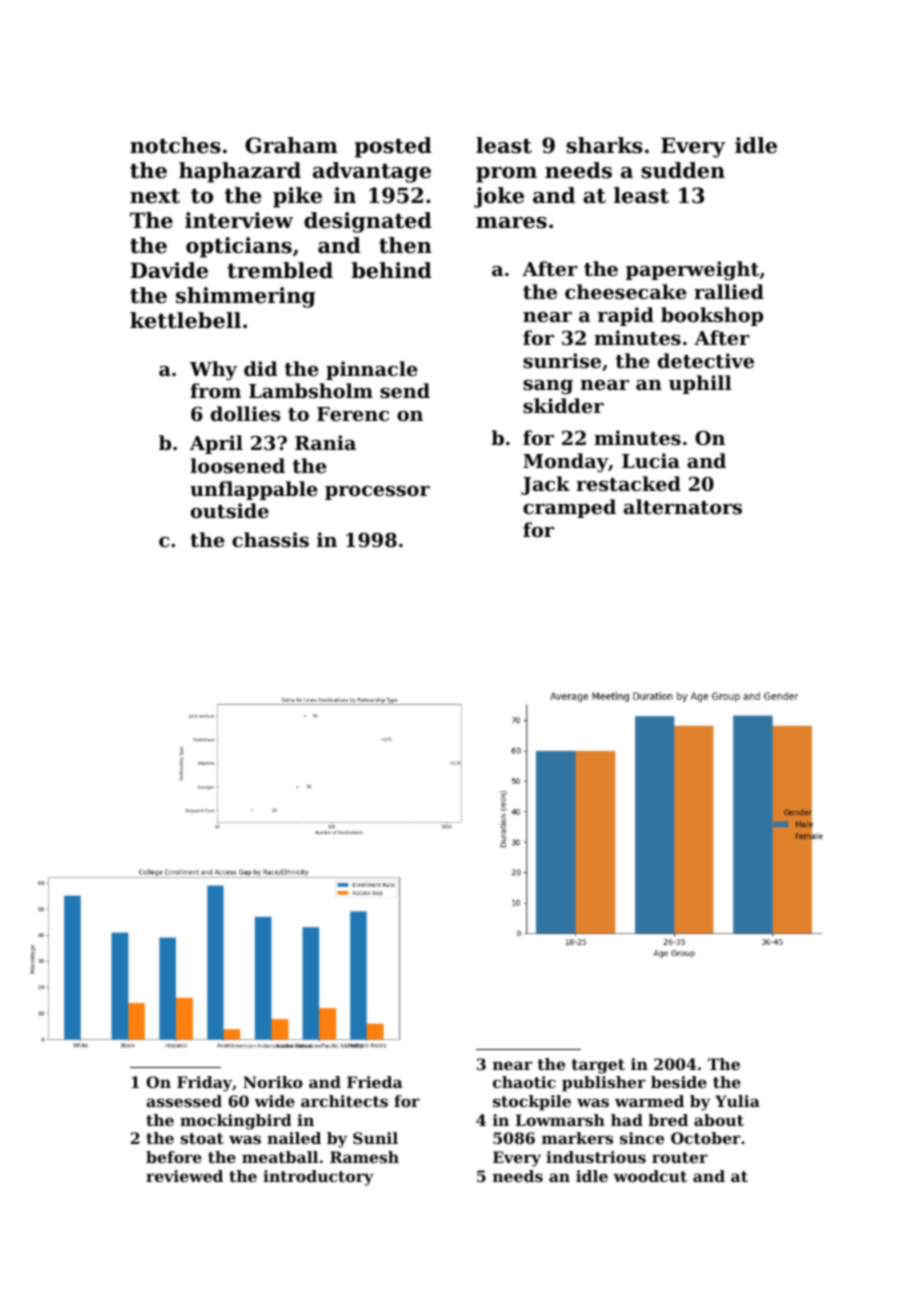 This document has height=1316, width=908. What do you see at coordinates (569, 508) in the document?
I see `cramped` at bounding box center [569, 508].
